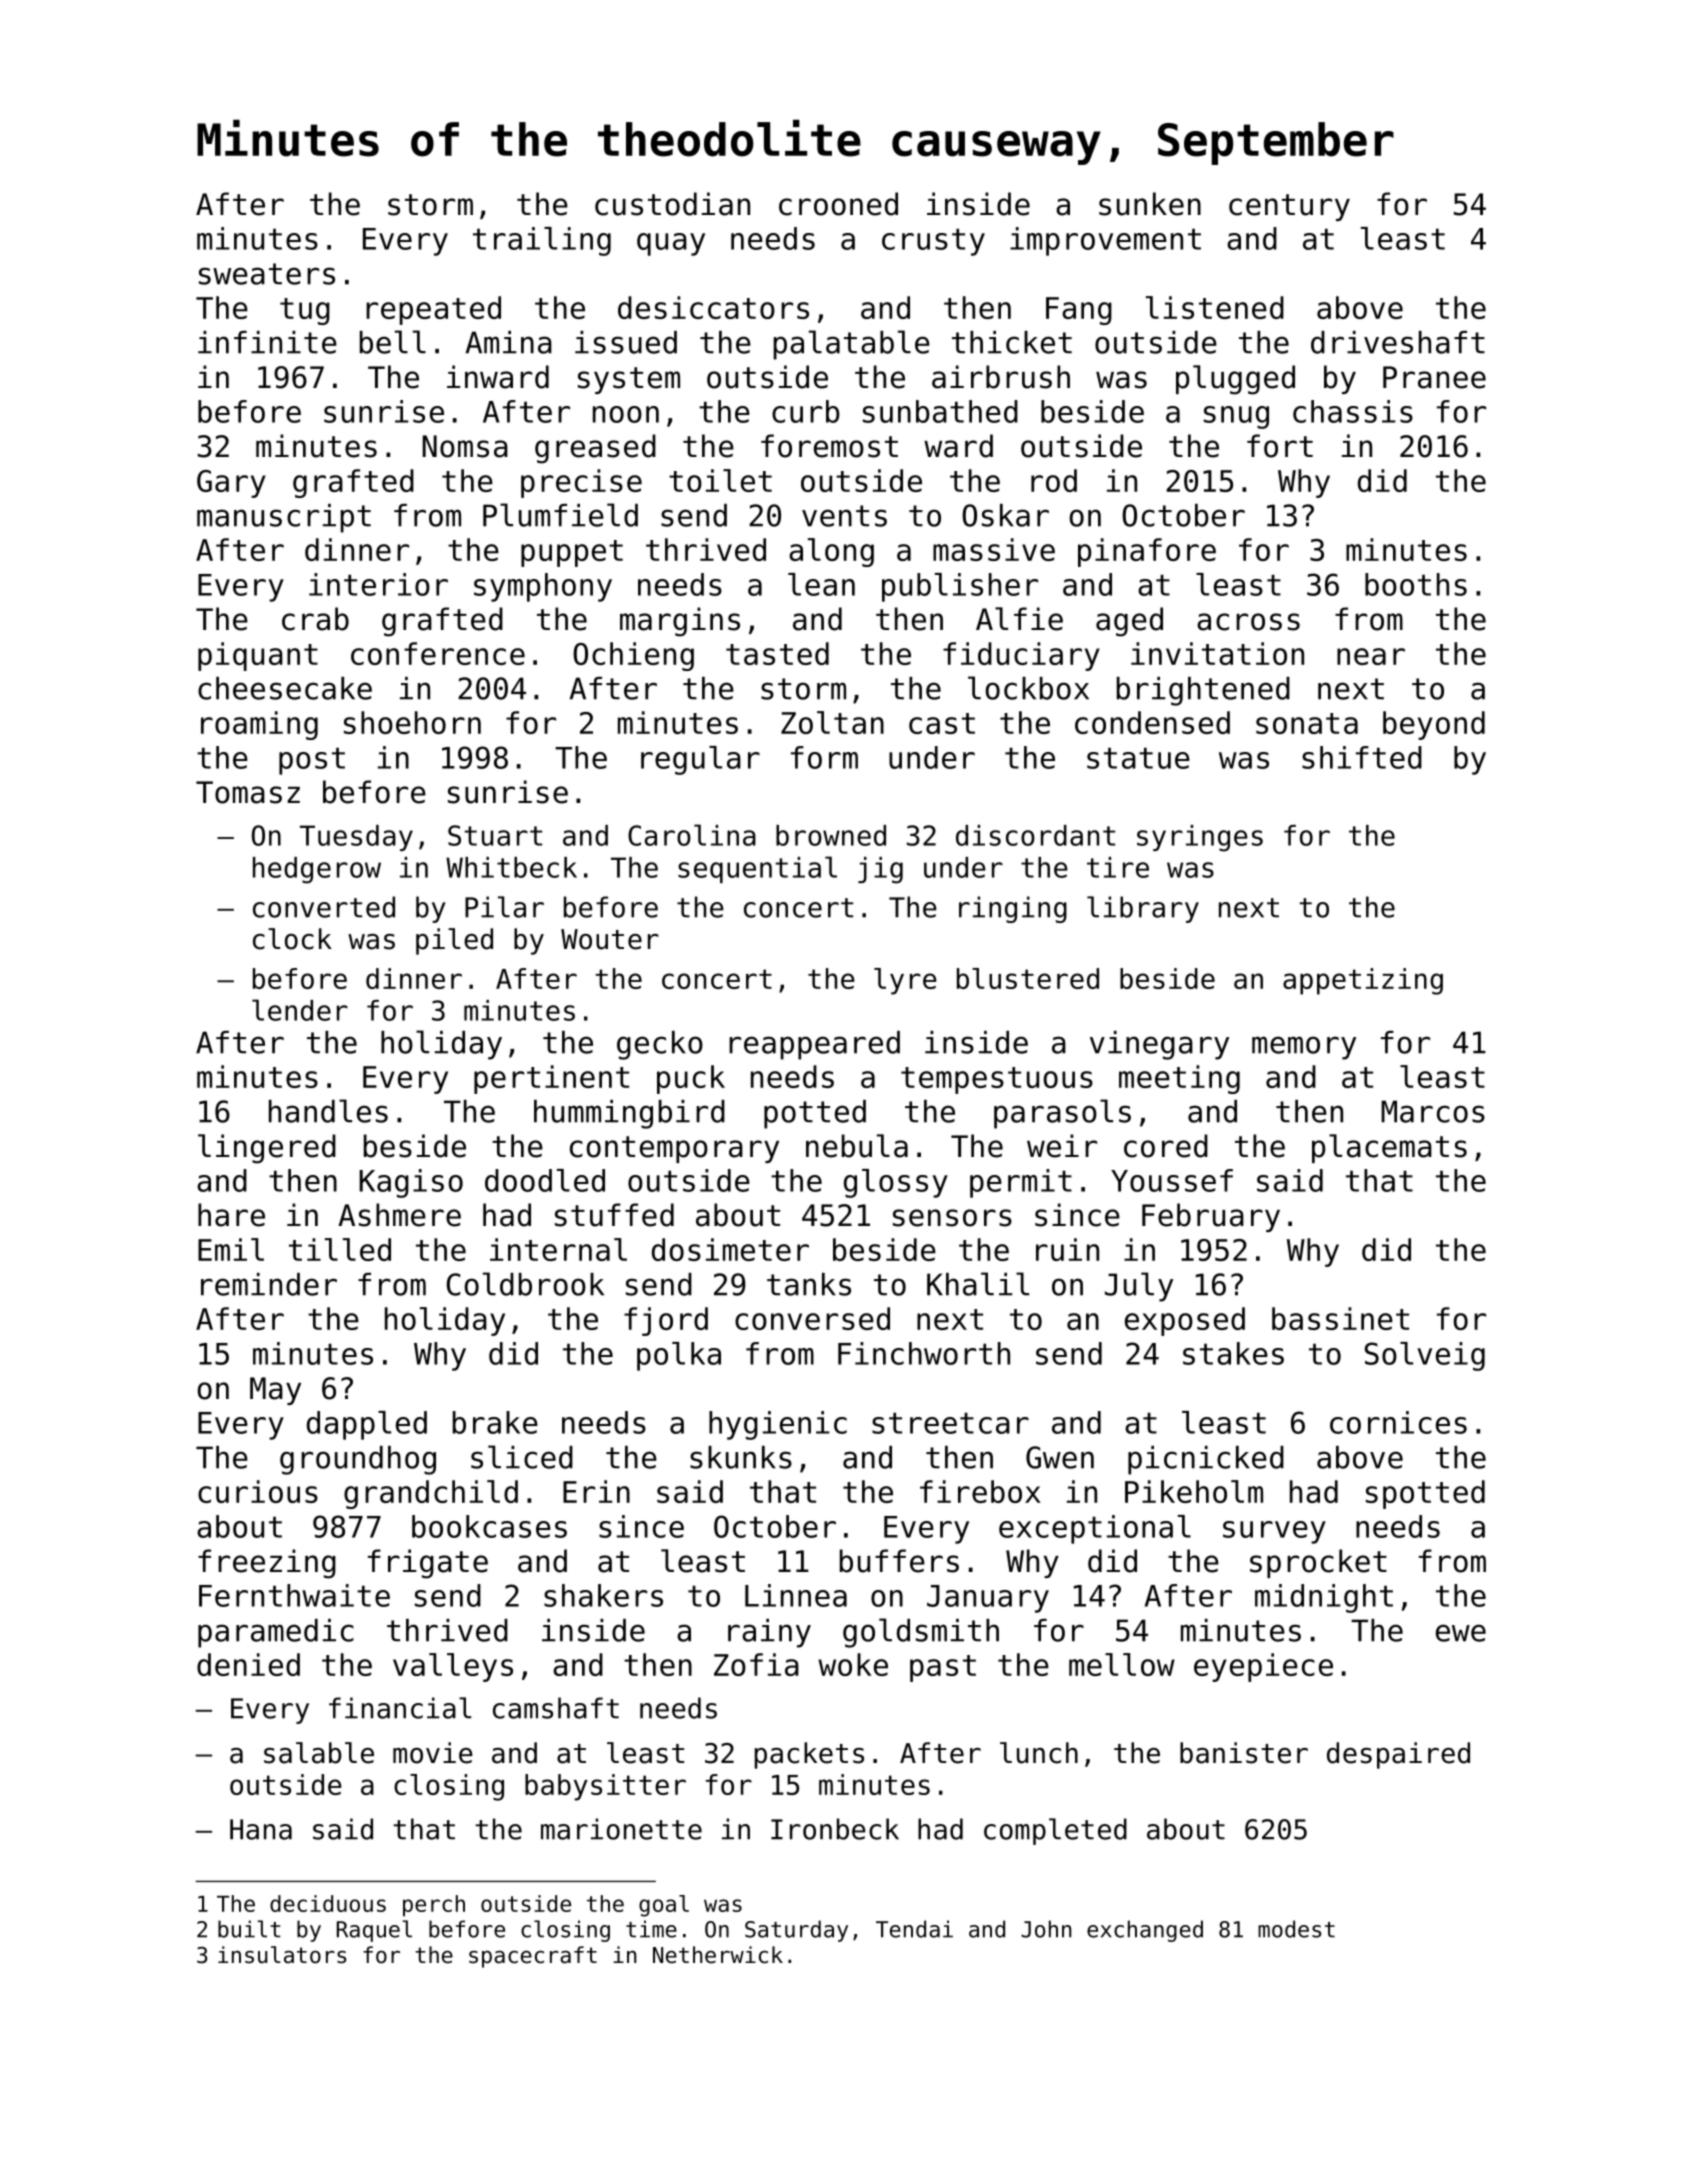  What do you see at coordinates (680, 622) in the screenshot?
I see `margins` at bounding box center [680, 622].
